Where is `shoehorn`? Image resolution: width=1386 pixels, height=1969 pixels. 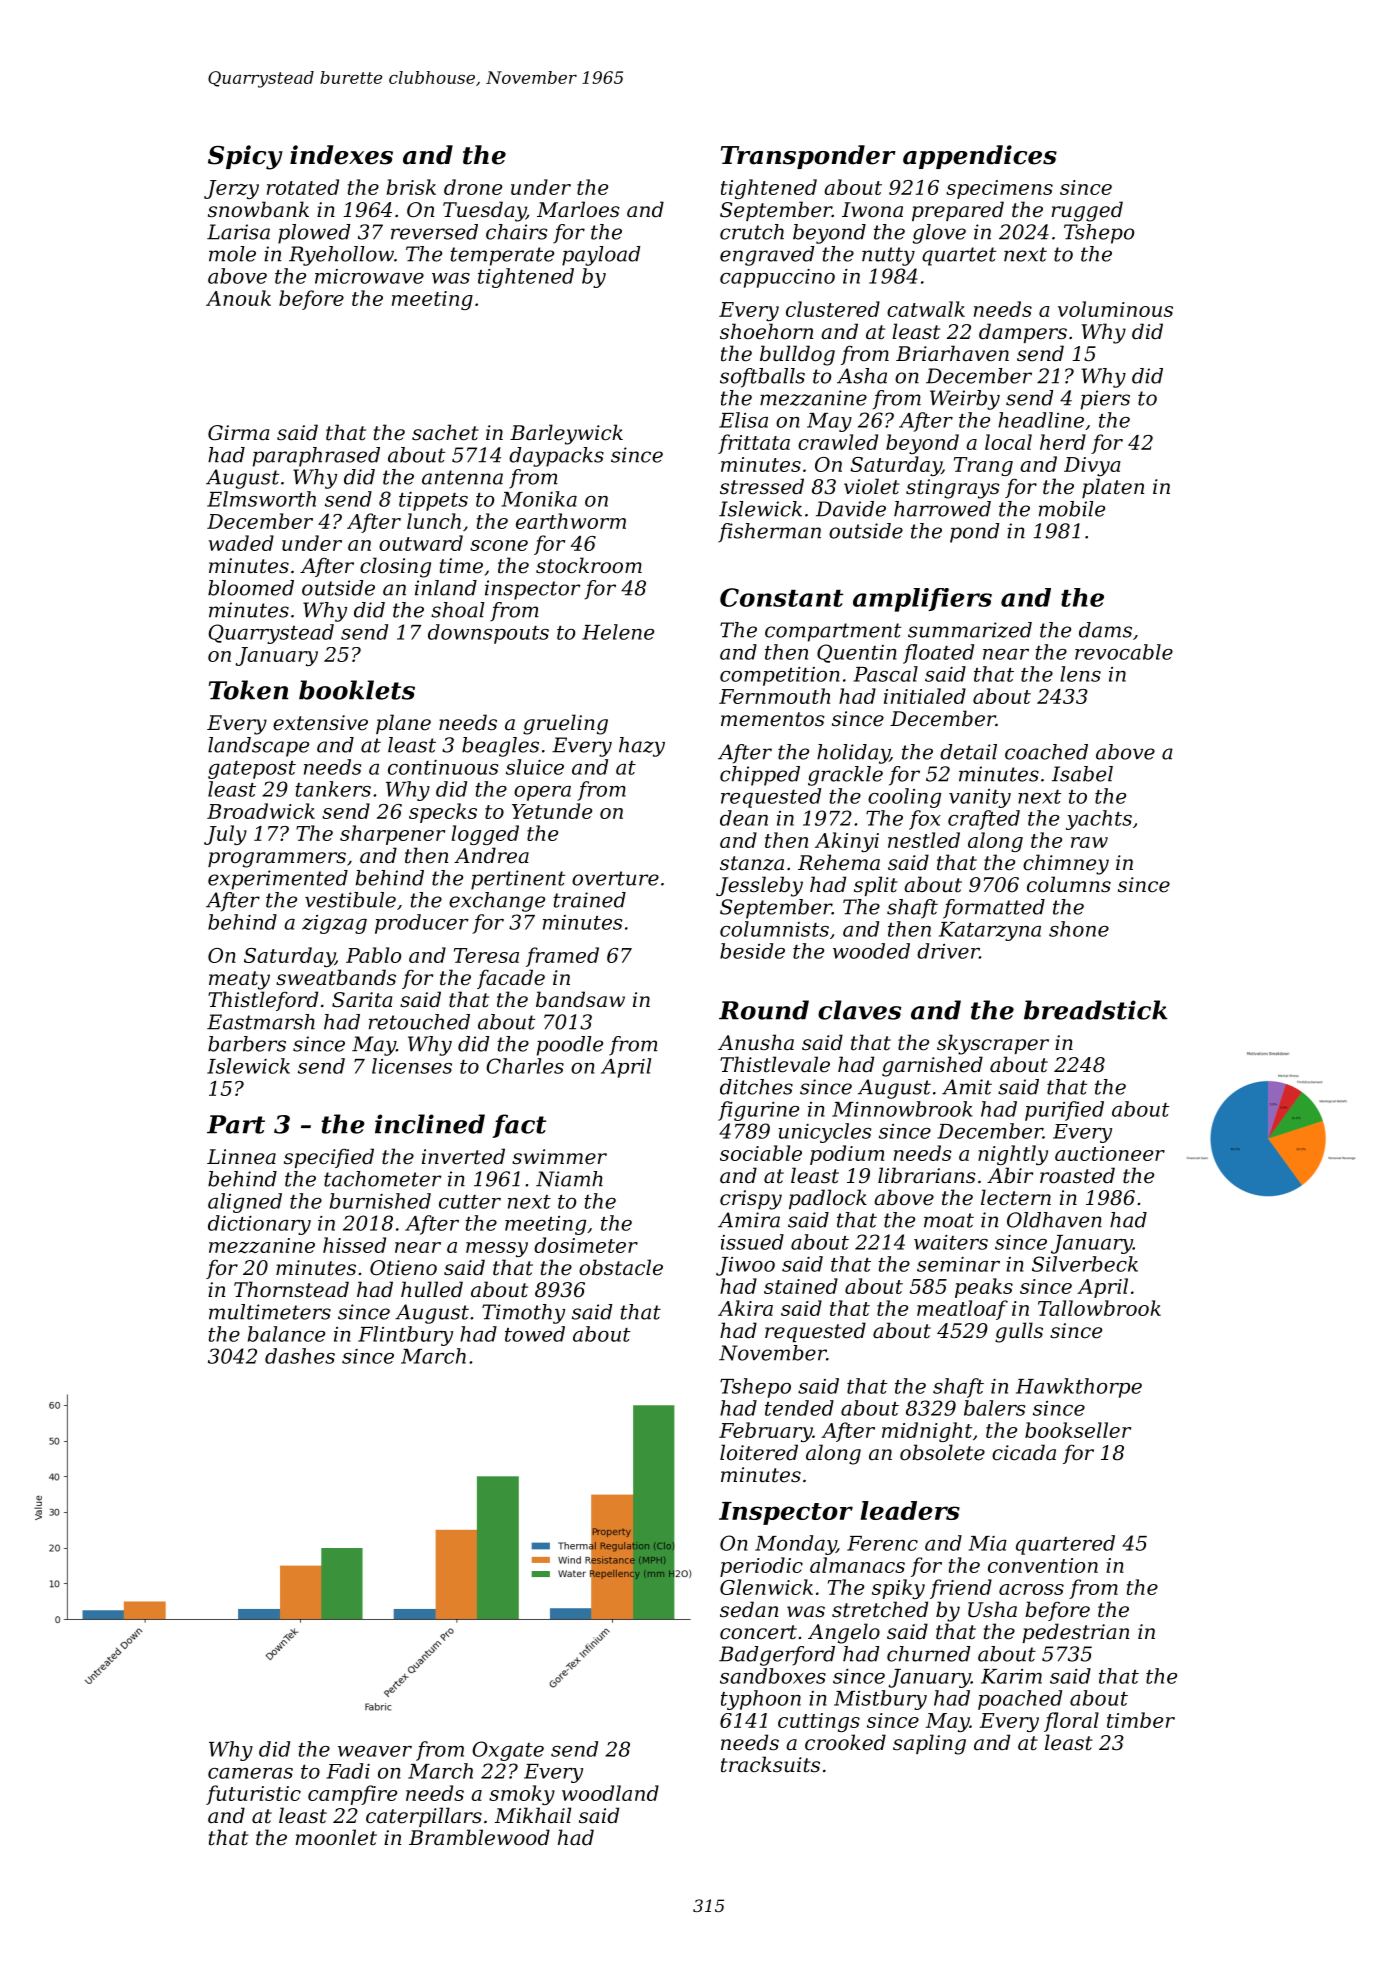
shoehorn is located at coordinates (766, 331).
